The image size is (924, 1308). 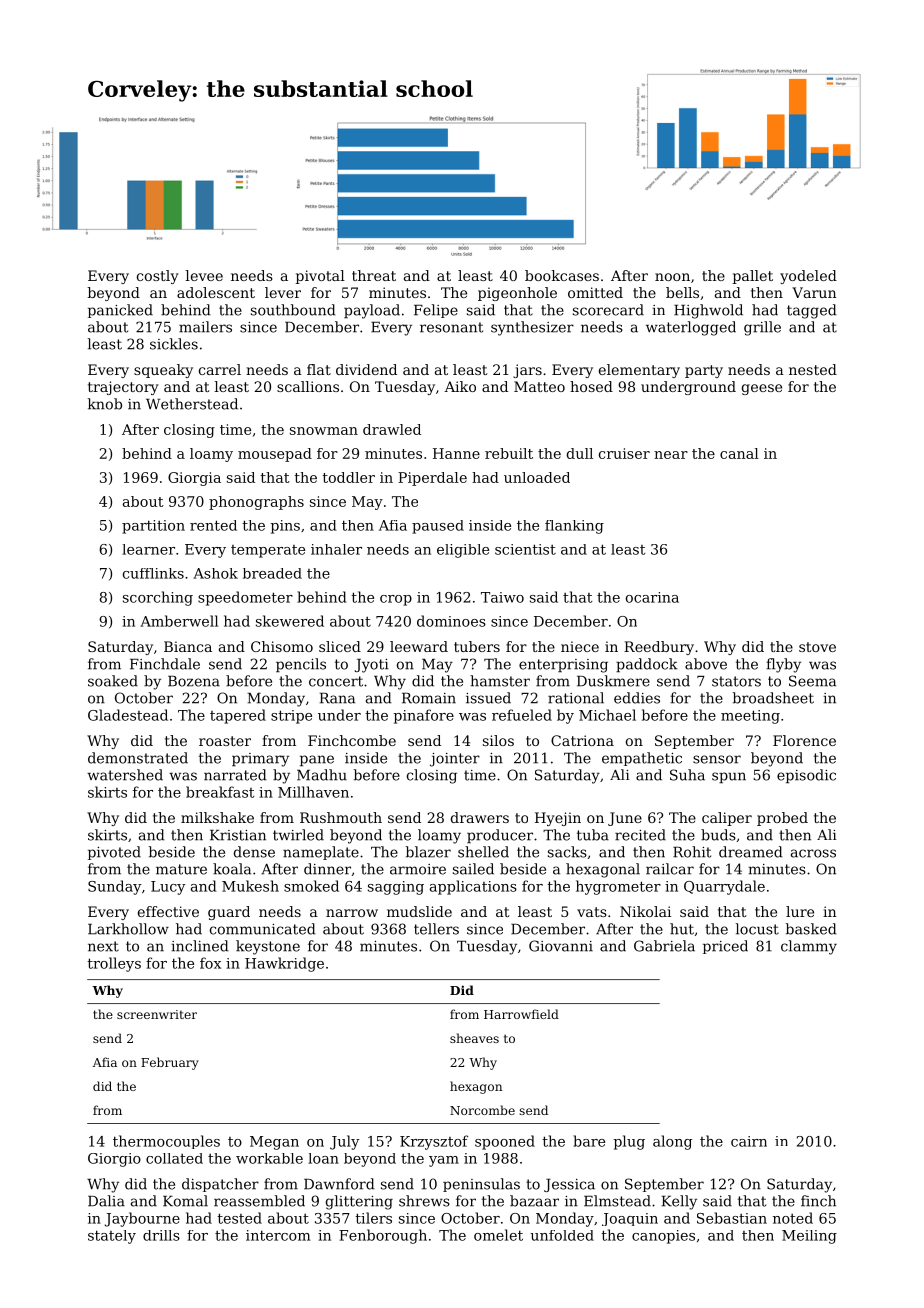 I want to click on screenwriter, so click(x=157, y=1014).
